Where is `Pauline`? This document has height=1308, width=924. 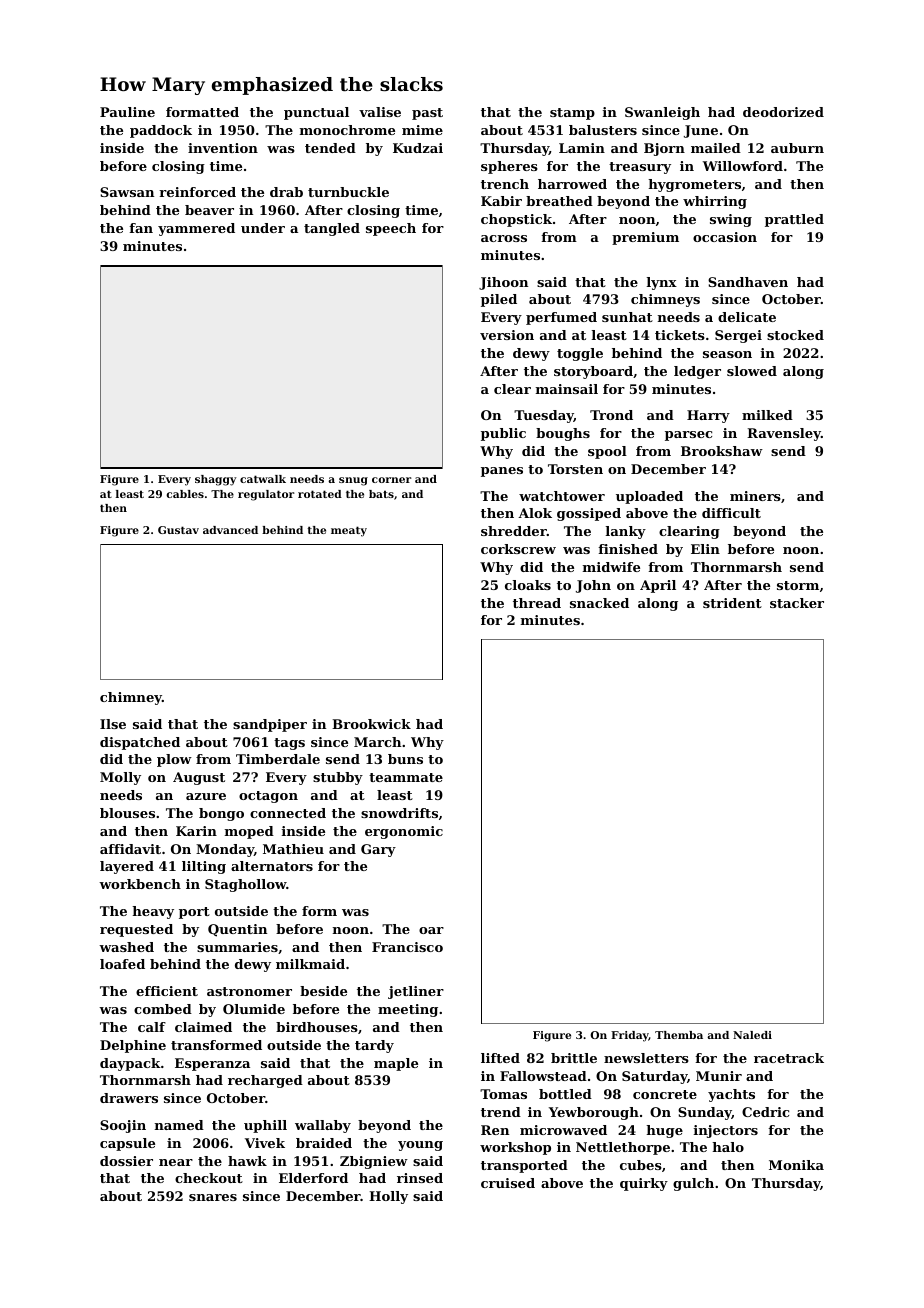 Pauline is located at coordinates (127, 112).
